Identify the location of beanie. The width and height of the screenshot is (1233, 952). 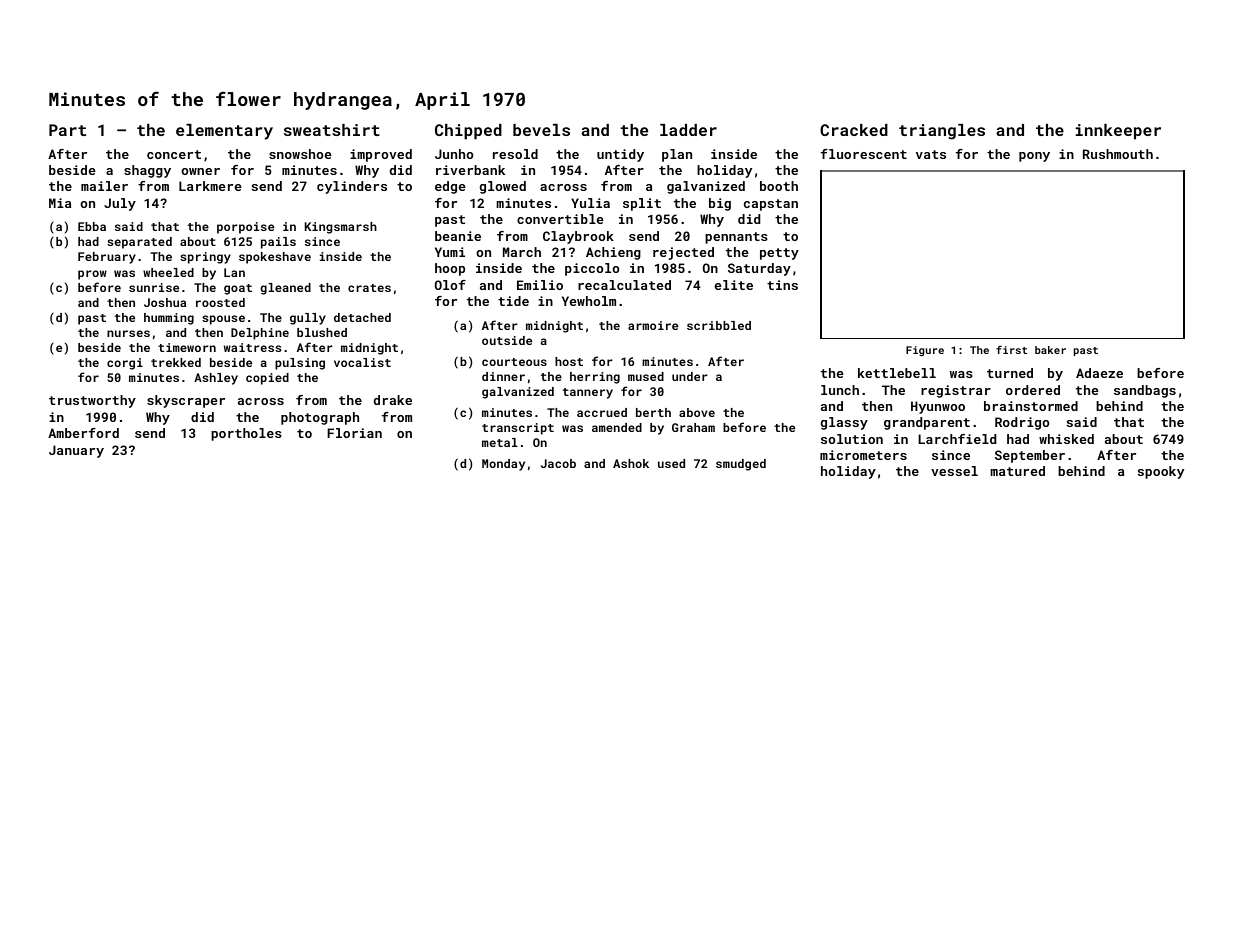
(458, 236).
